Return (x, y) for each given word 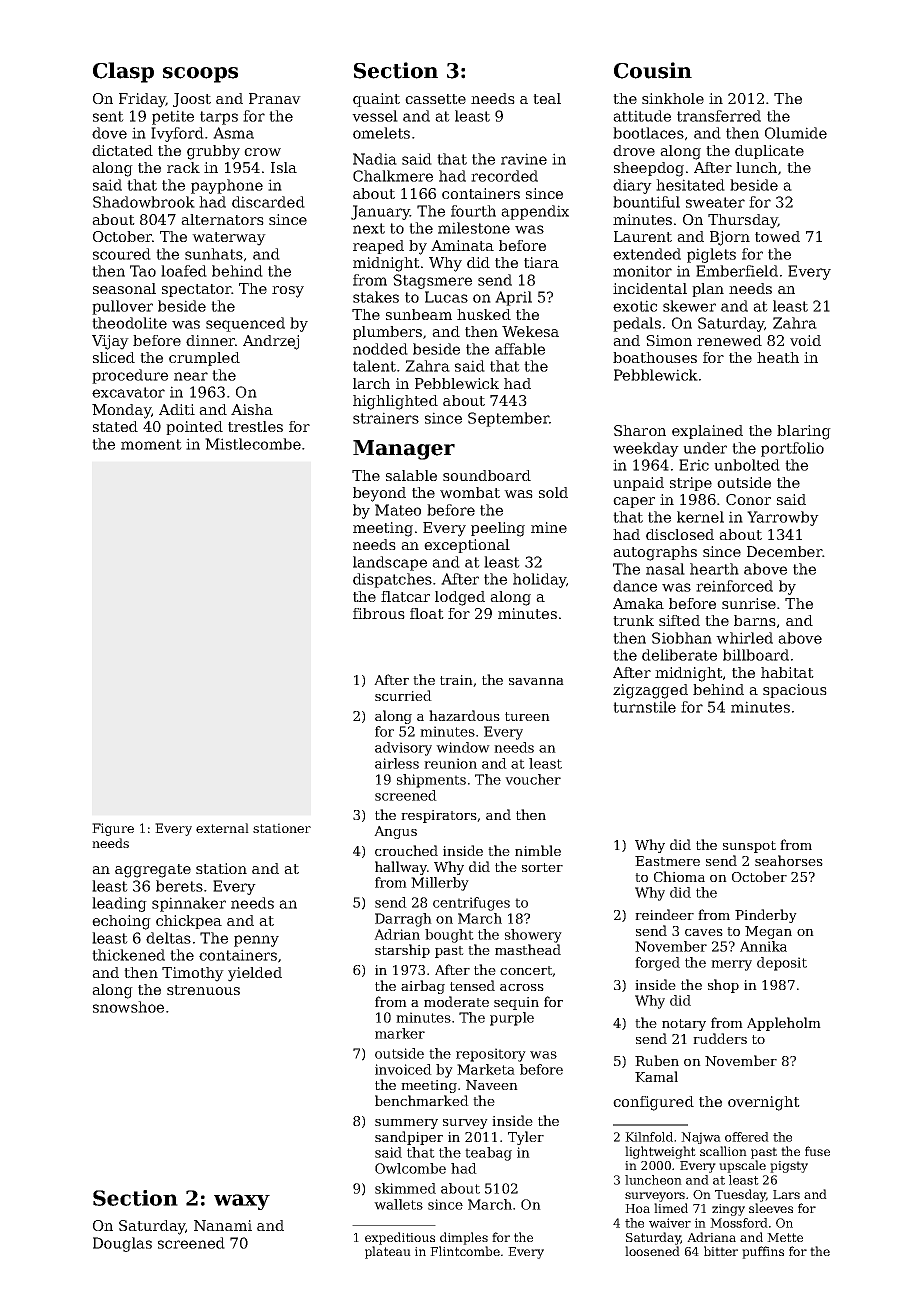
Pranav (275, 98)
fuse (817, 1151)
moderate (456, 1001)
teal (547, 98)
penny (256, 941)
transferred (719, 116)
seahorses (789, 860)
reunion (450, 763)
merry (731, 965)
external (222, 828)
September (508, 419)
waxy (242, 1202)
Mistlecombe (253, 444)
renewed (729, 340)
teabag (488, 1154)
